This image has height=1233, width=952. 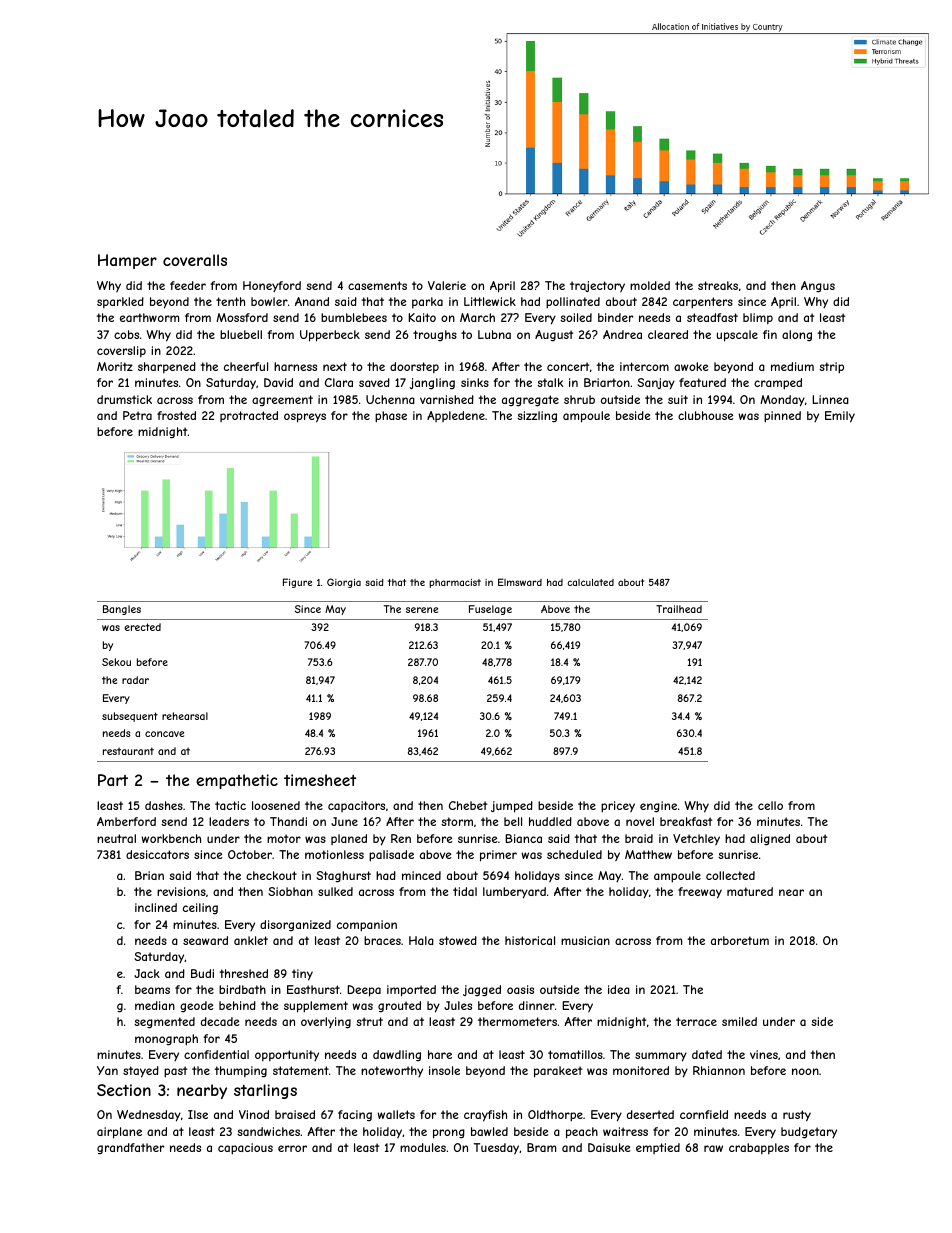 I want to click on Chebet, so click(x=468, y=805).
